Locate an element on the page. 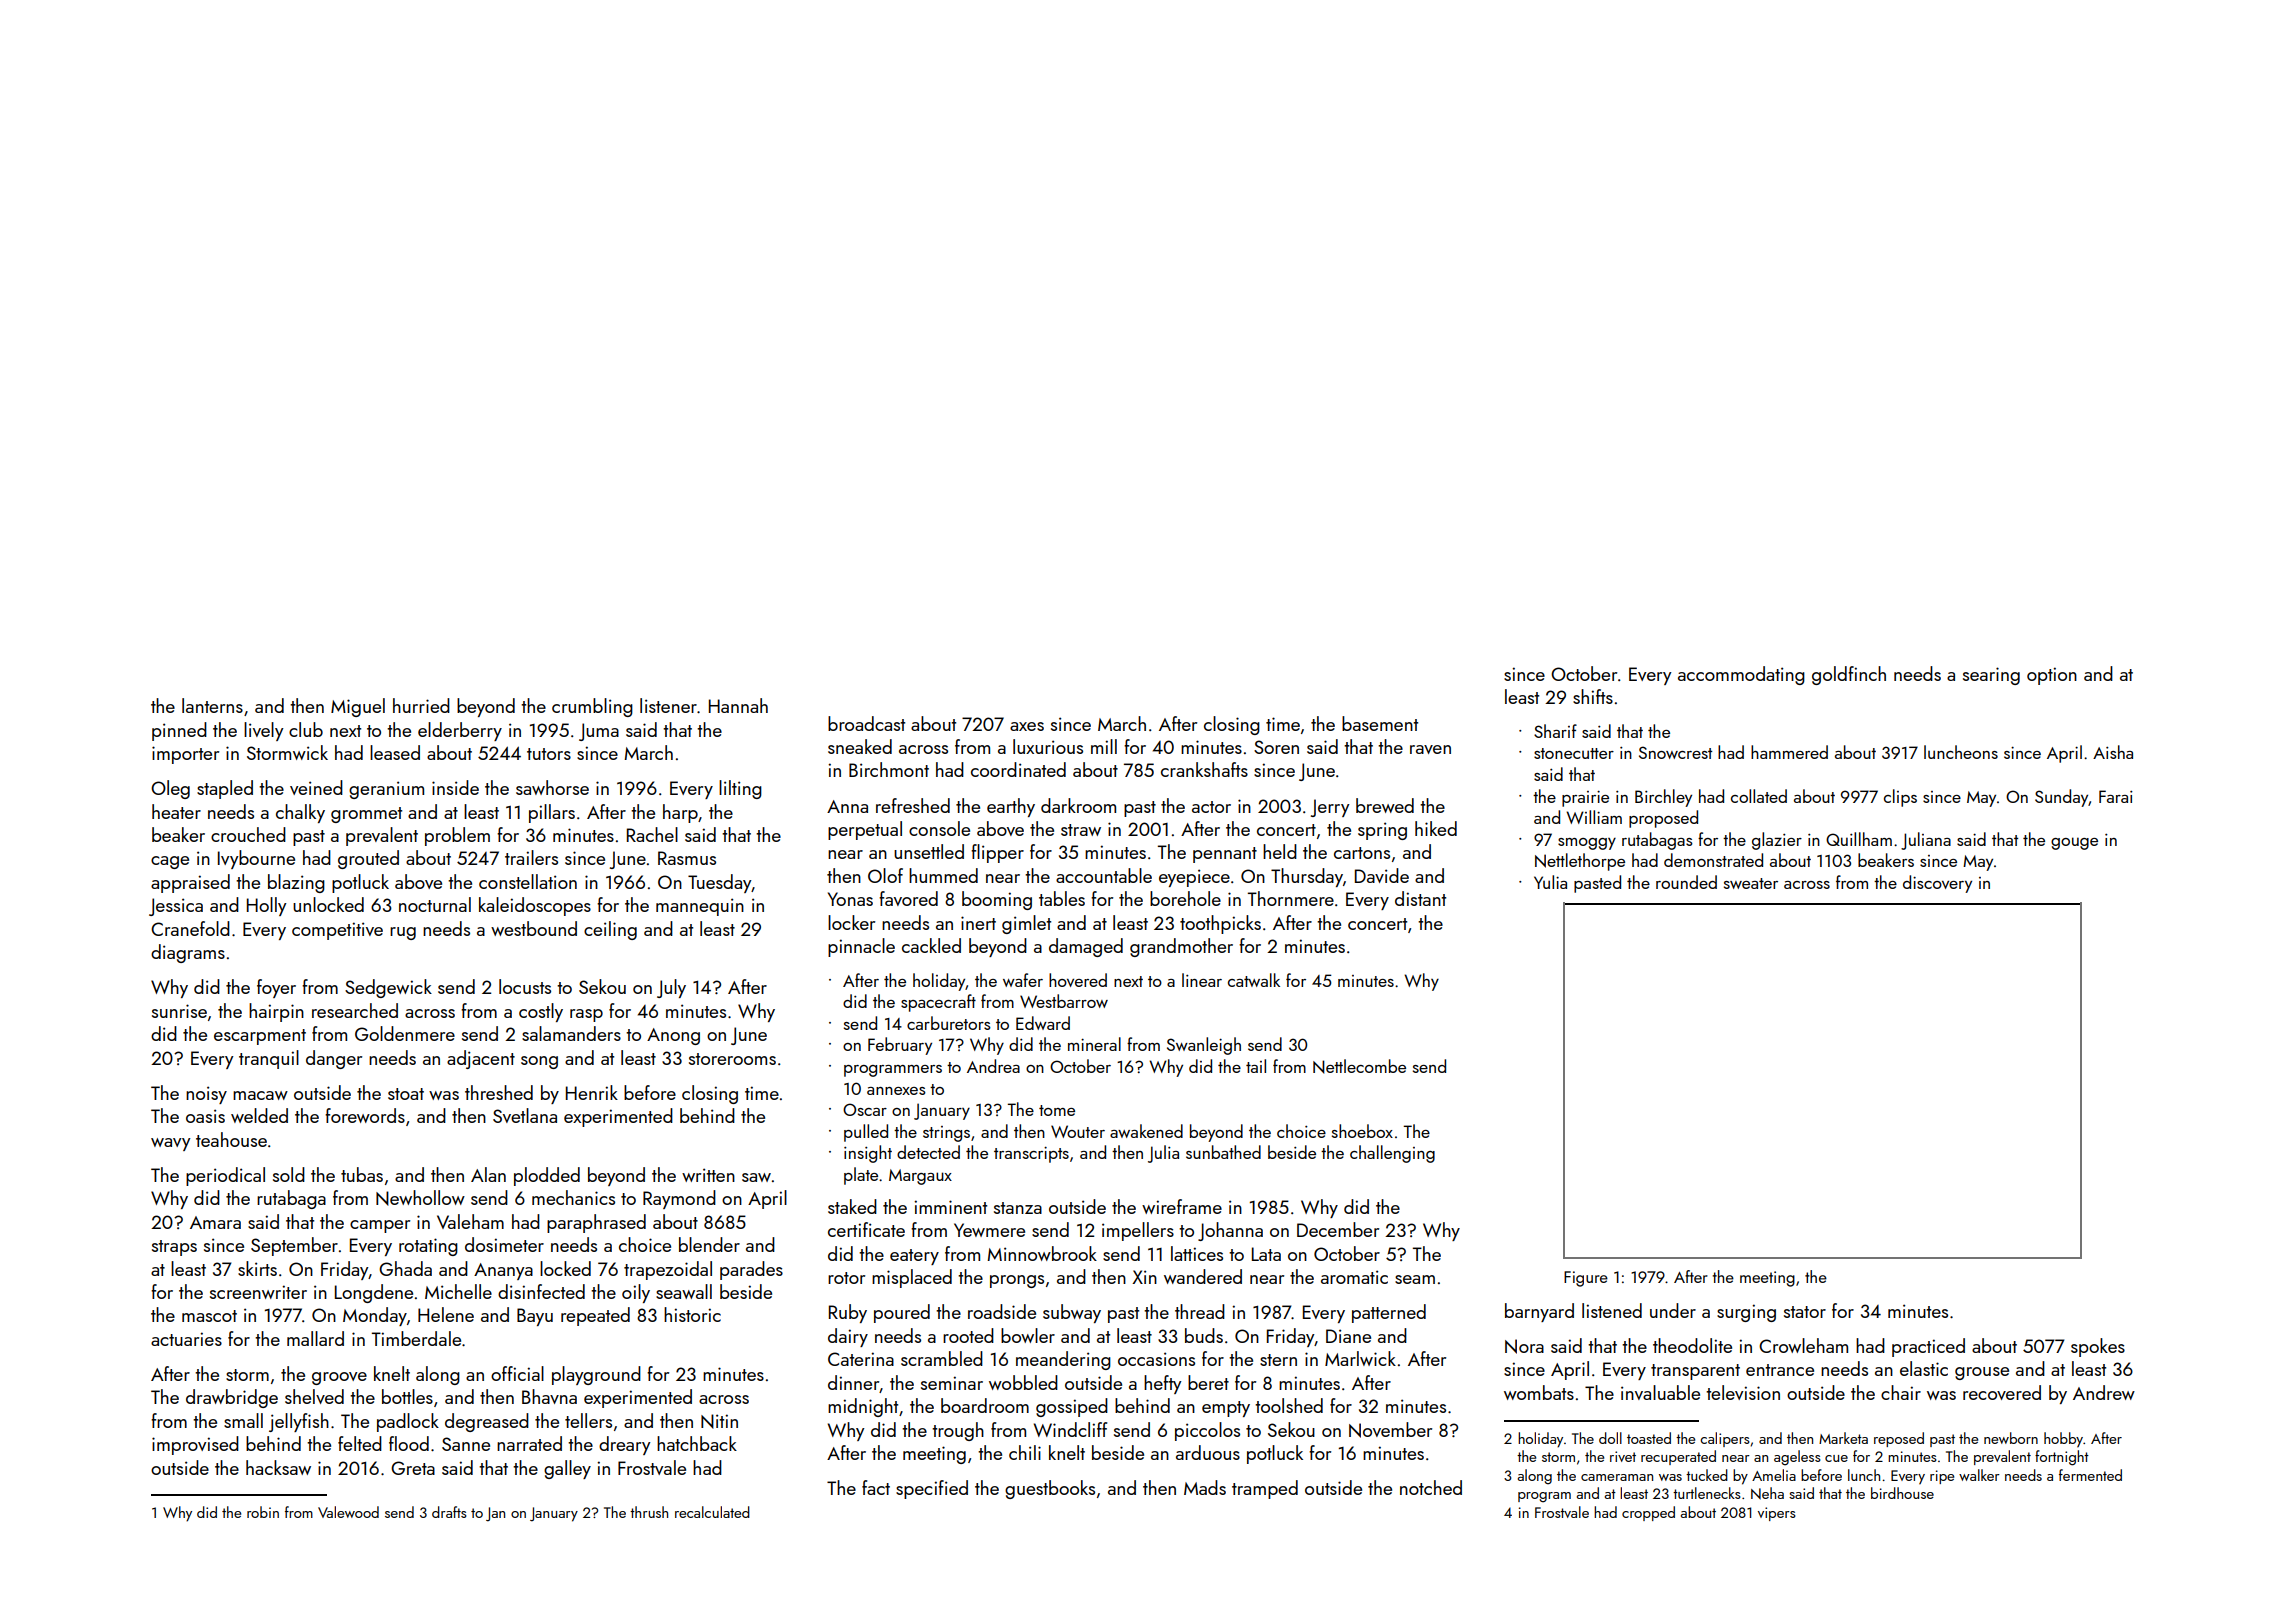 The image size is (2292, 1620). option is located at coordinates (2052, 676).
